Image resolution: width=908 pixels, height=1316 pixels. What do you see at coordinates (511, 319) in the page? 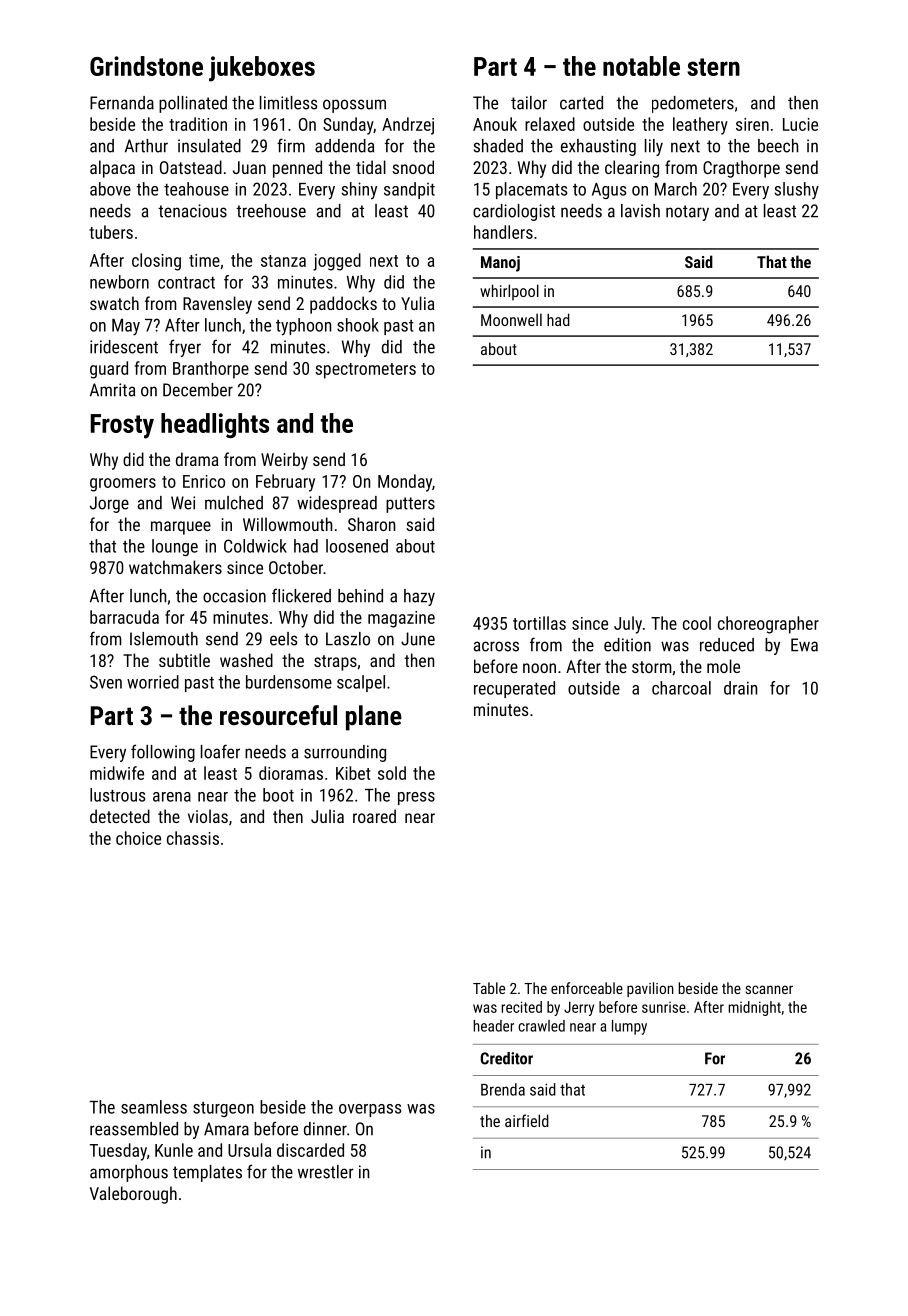
I see `Moonwell` at bounding box center [511, 319].
